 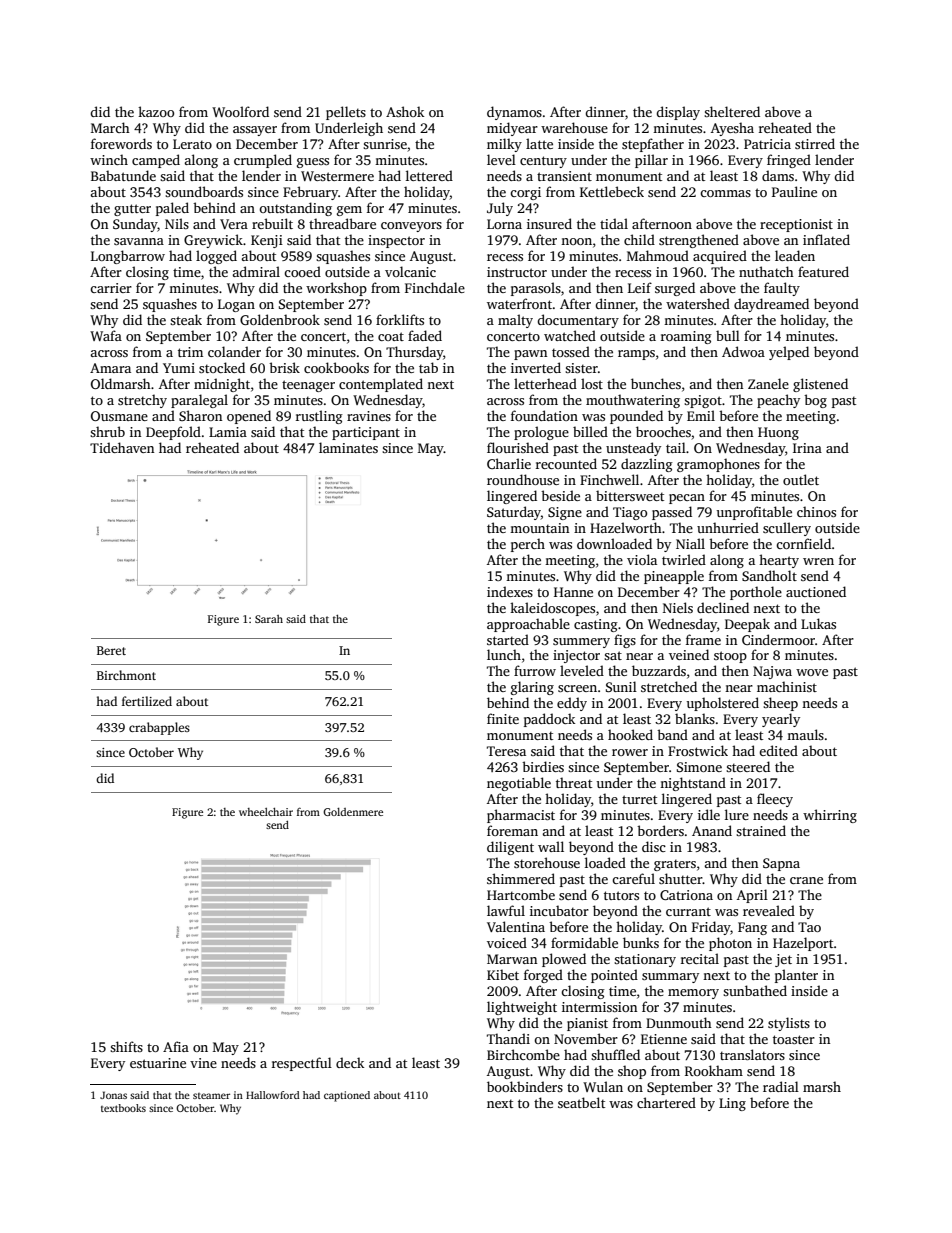 What do you see at coordinates (159, 728) in the screenshot?
I see `crabapples` at bounding box center [159, 728].
